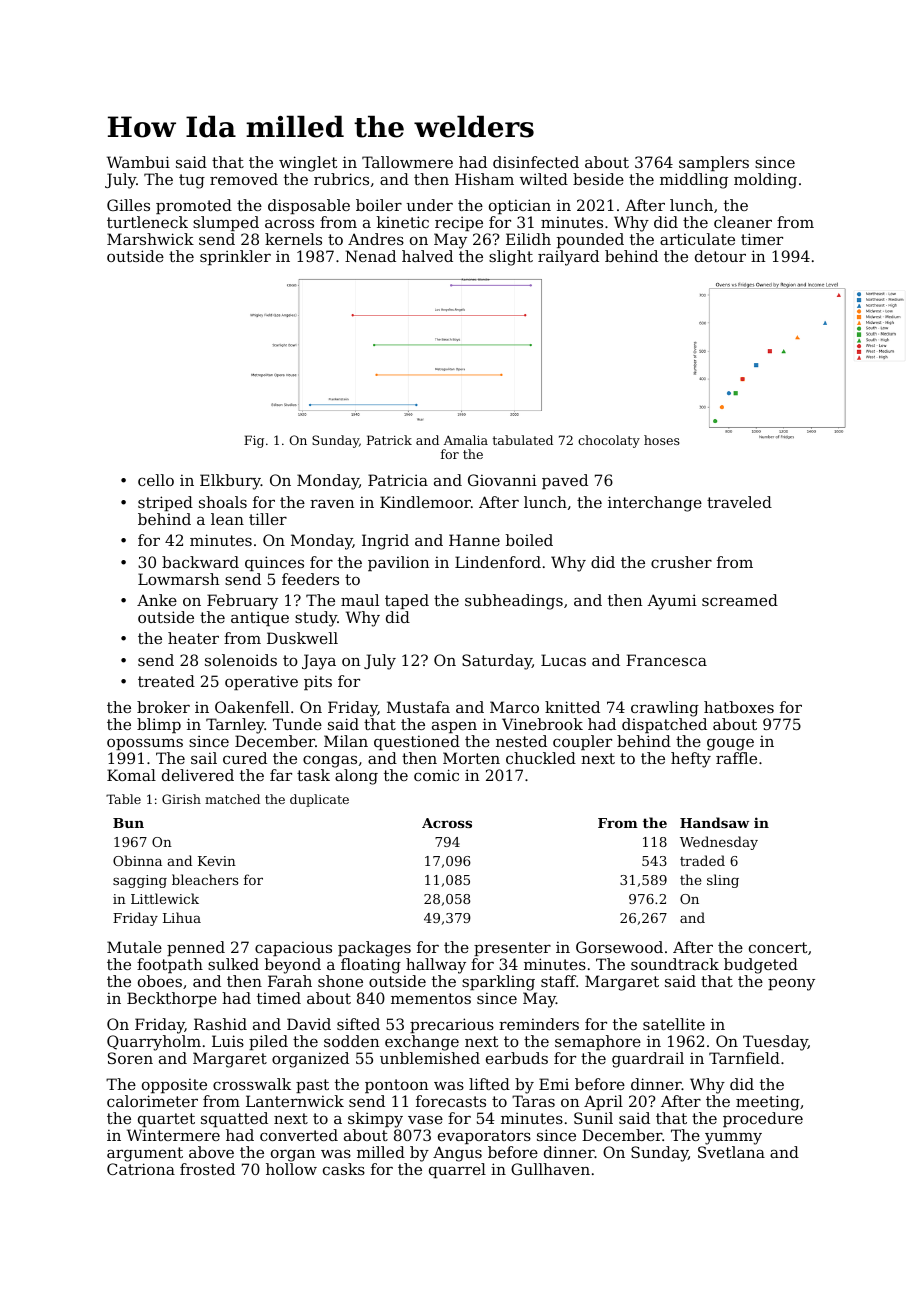 The width and height of the page is (924, 1308). I want to click on Francesca, so click(666, 660).
